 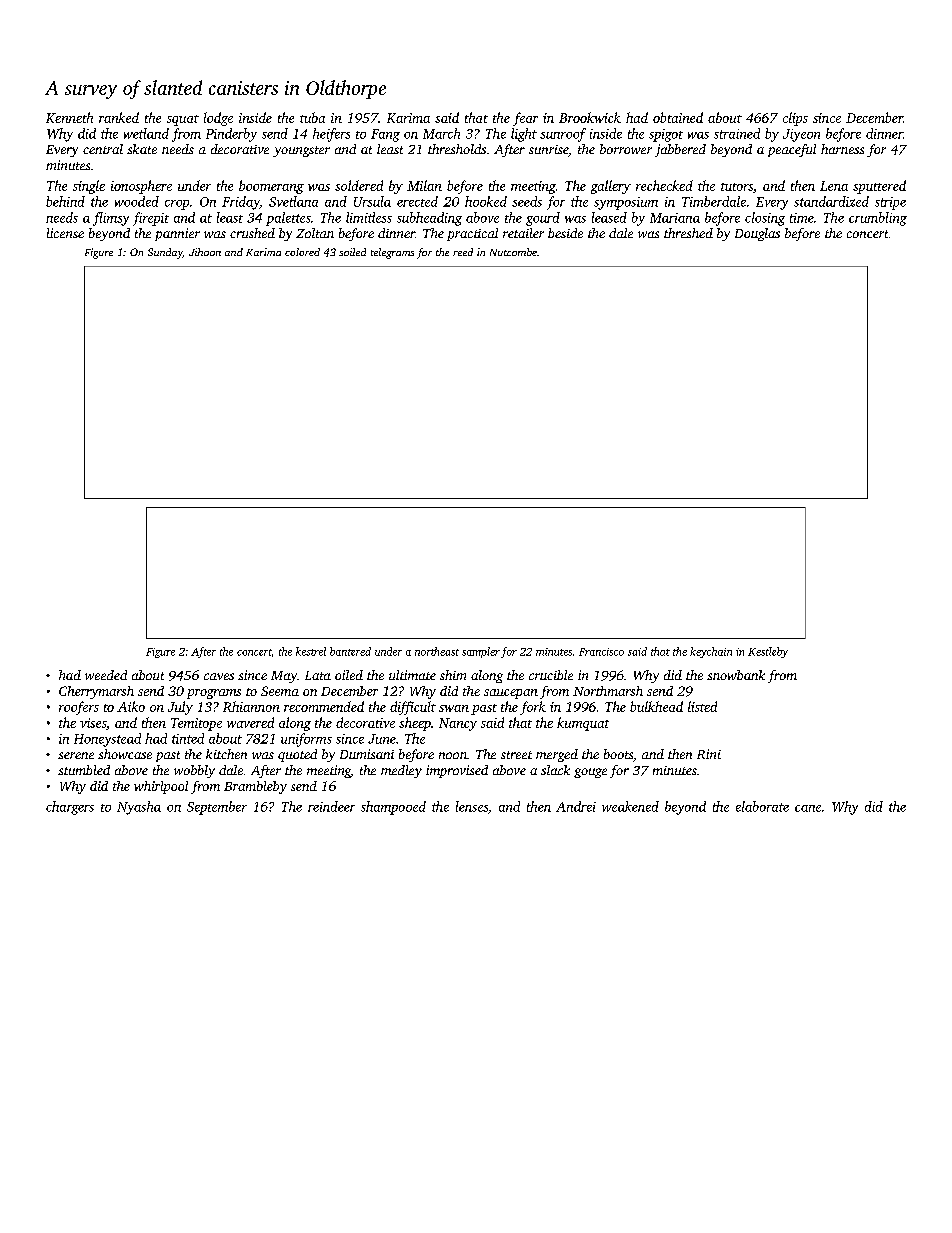 What do you see at coordinates (768, 652) in the image?
I see `Kestleby` at bounding box center [768, 652].
